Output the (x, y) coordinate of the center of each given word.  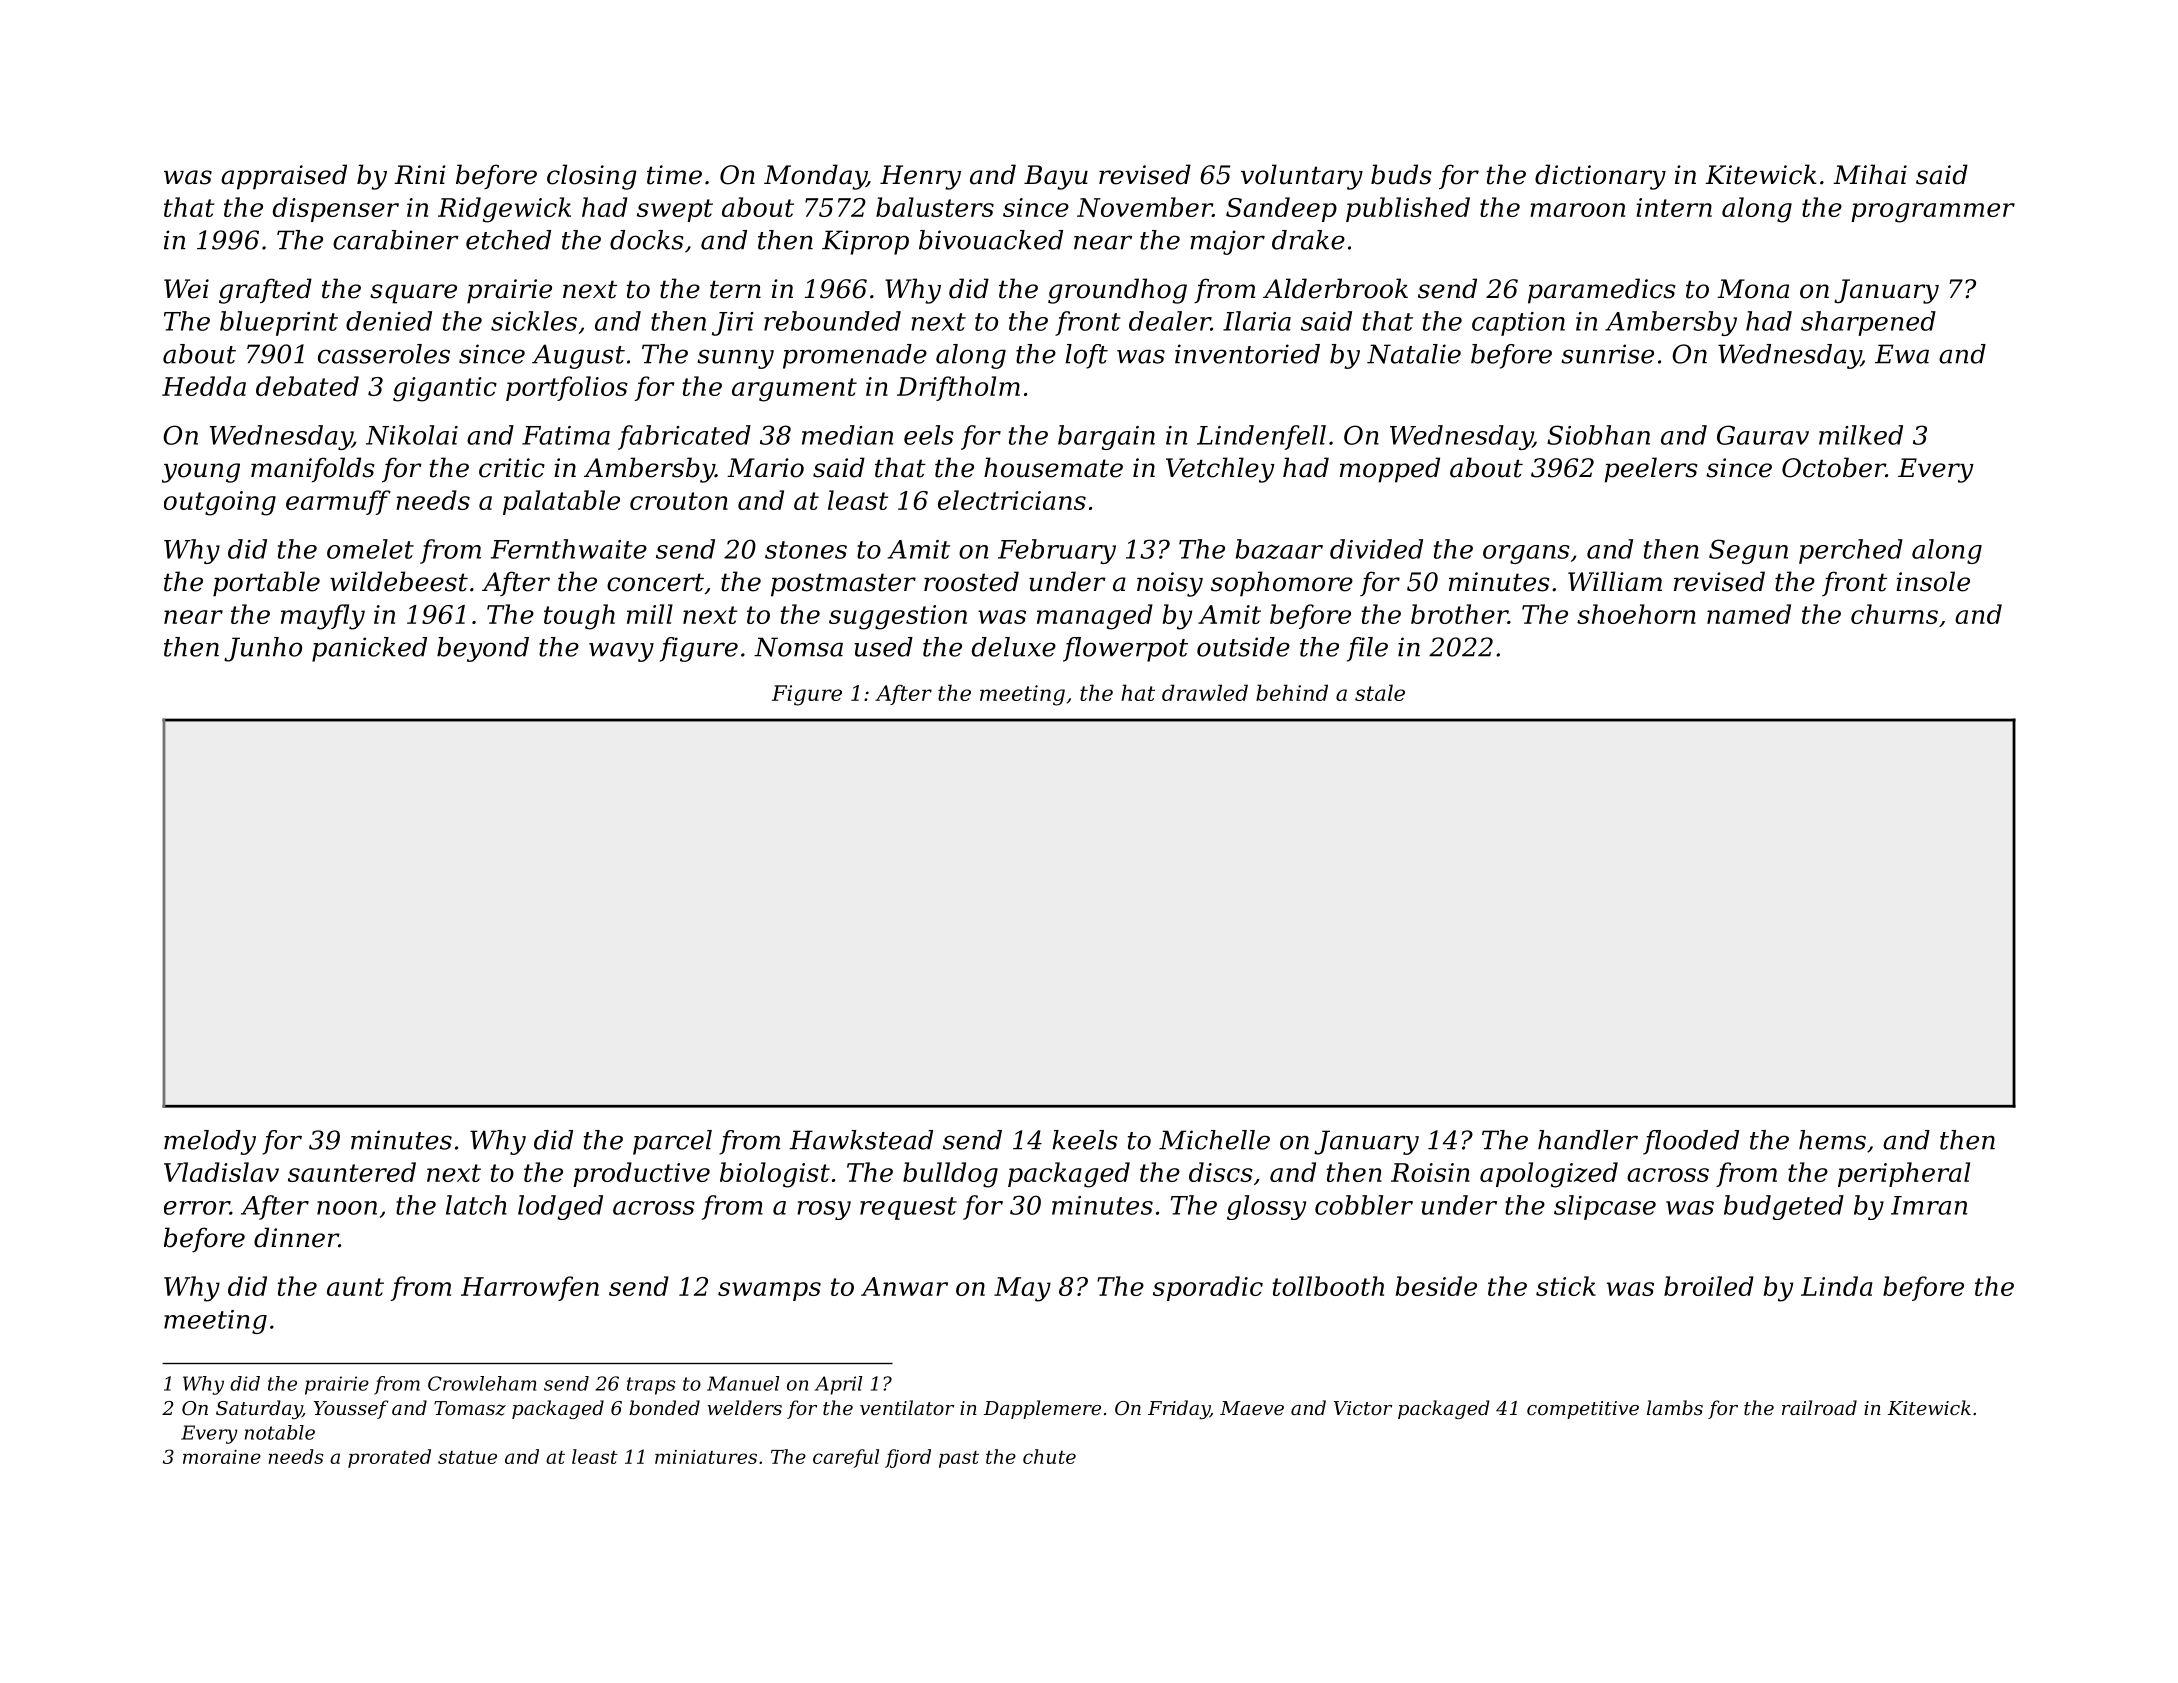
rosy (824, 1210)
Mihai (1870, 174)
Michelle (1214, 1140)
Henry (920, 177)
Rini (420, 174)
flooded (1691, 1142)
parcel (672, 1142)
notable (280, 1432)
